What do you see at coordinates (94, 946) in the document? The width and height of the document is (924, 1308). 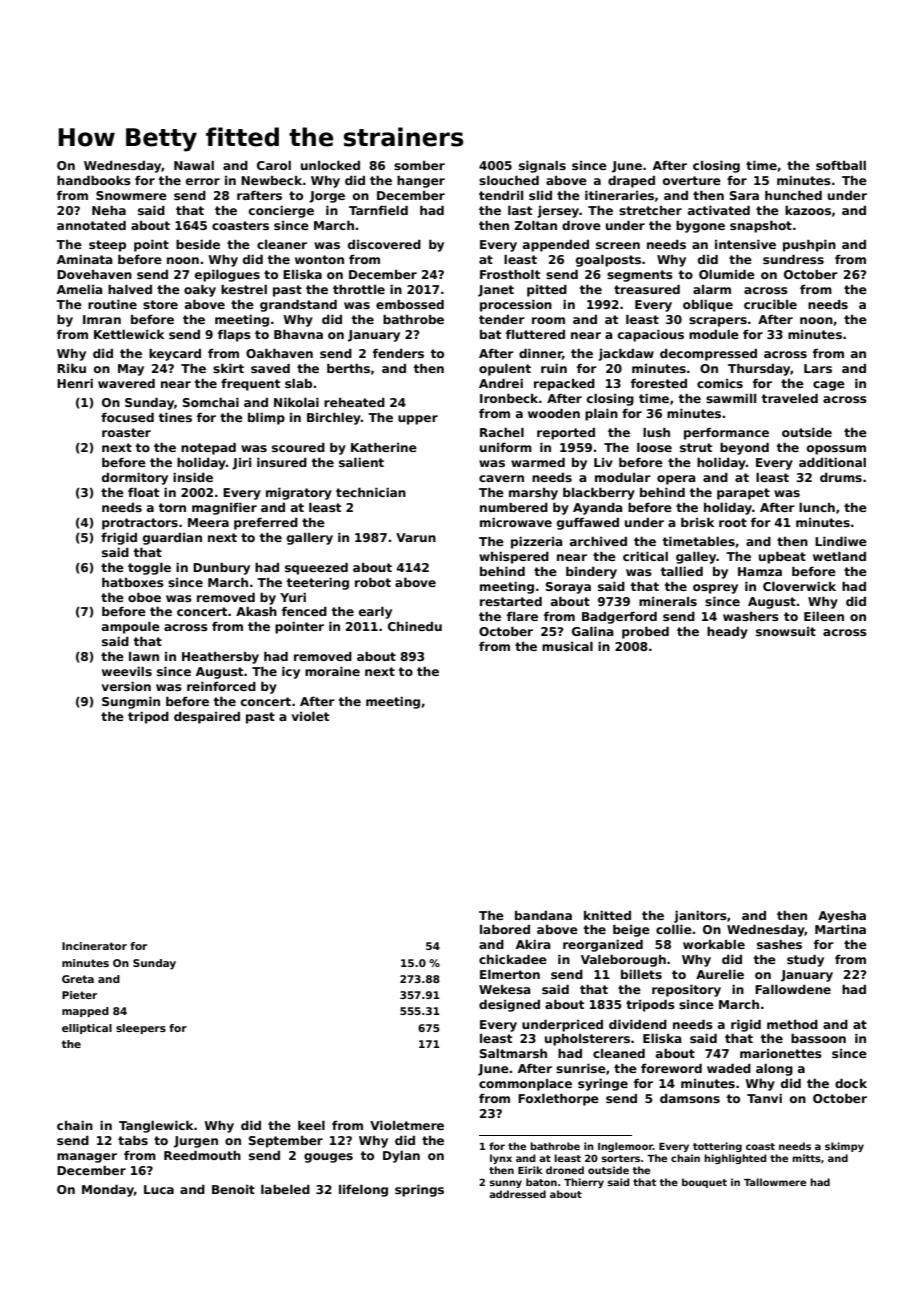 I see `Incinerator` at bounding box center [94, 946].
